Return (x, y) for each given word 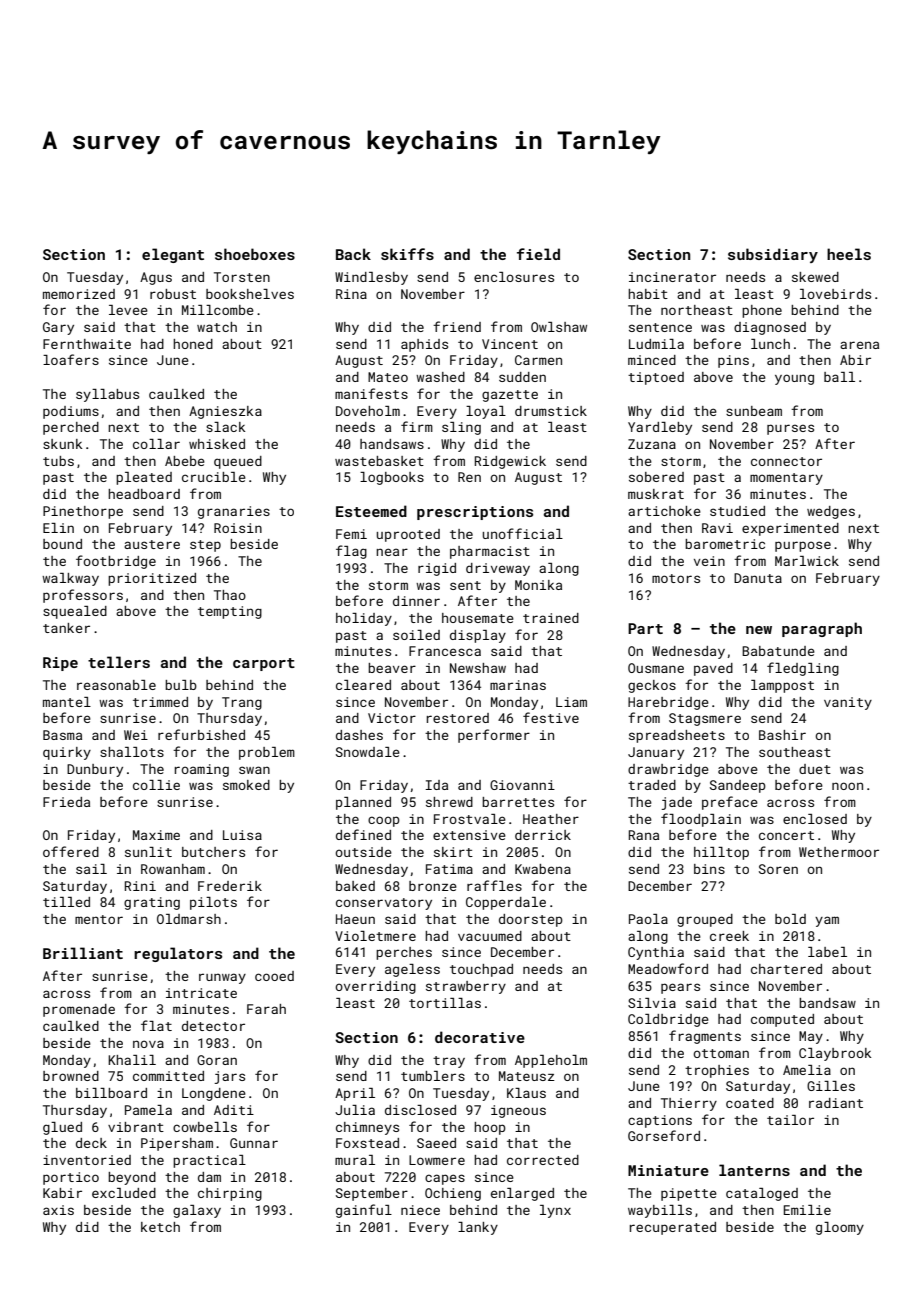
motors (676, 578)
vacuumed (490, 936)
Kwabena (543, 869)
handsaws (392, 444)
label (827, 952)
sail (91, 869)
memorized (79, 294)
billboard (111, 1093)
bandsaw (827, 1003)
